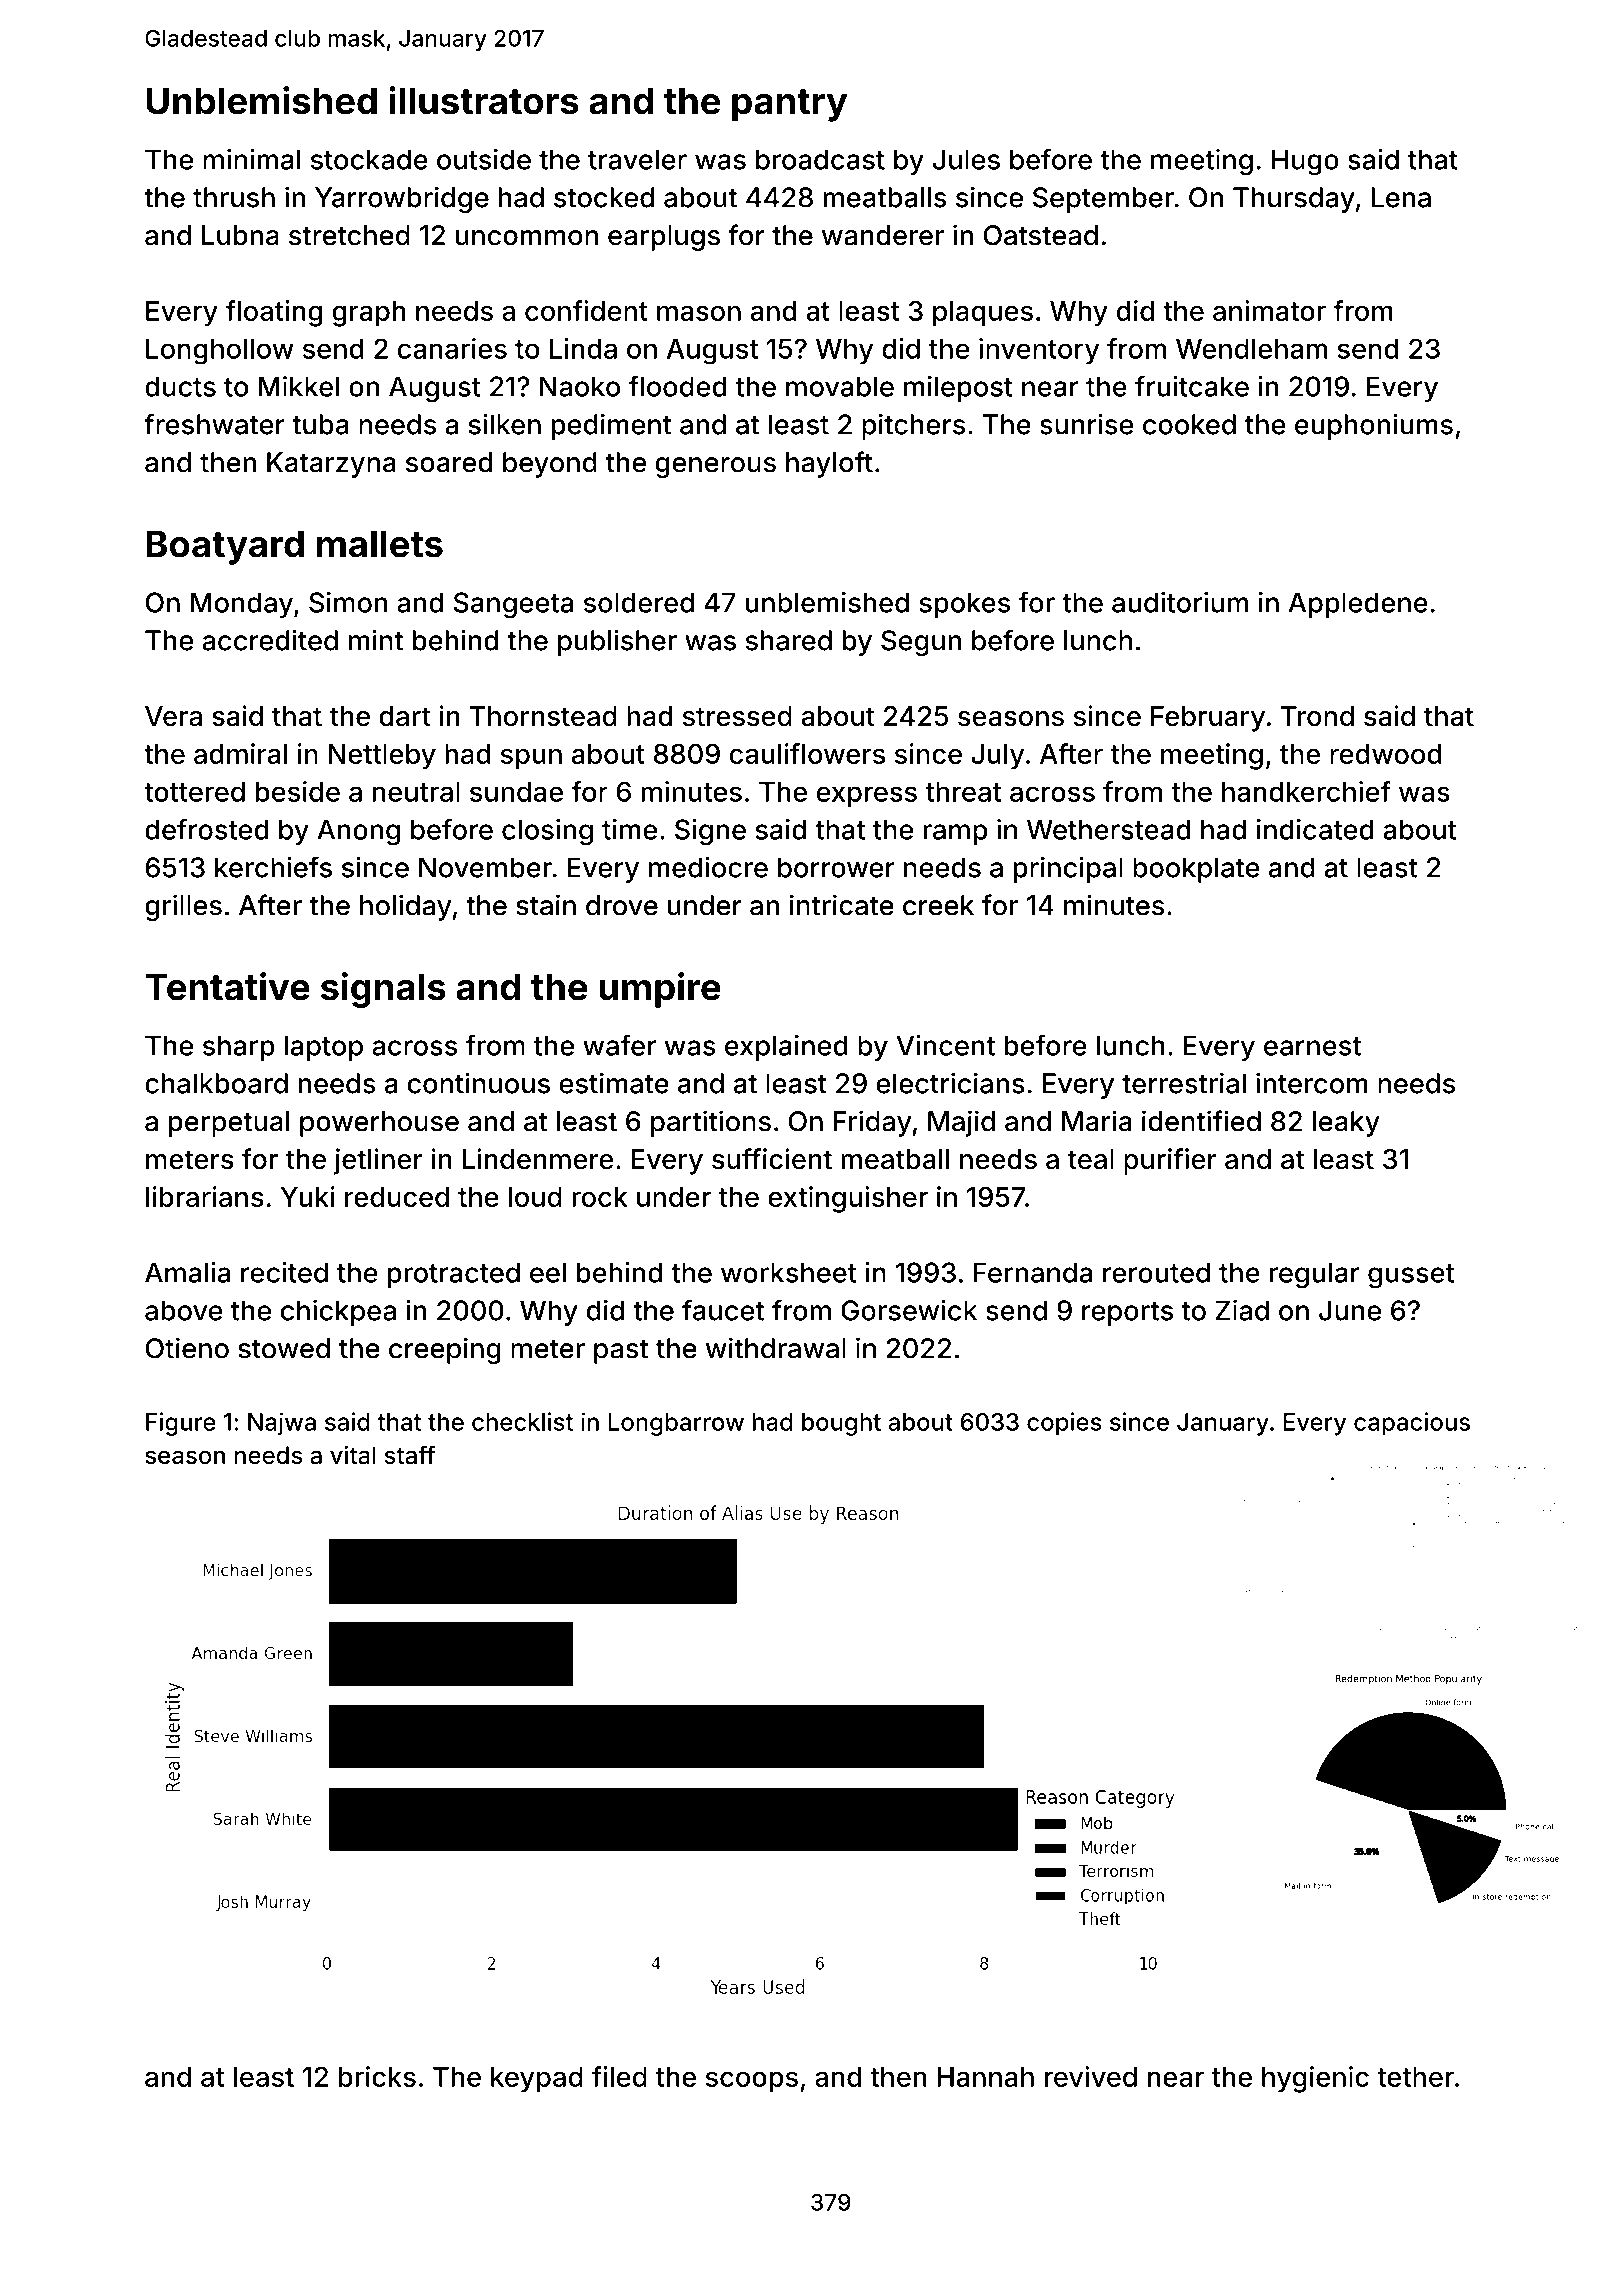 This screenshot has width=1620, height=2292. Describe the element at coordinates (619, 2076) in the screenshot. I see `filed` at that location.
